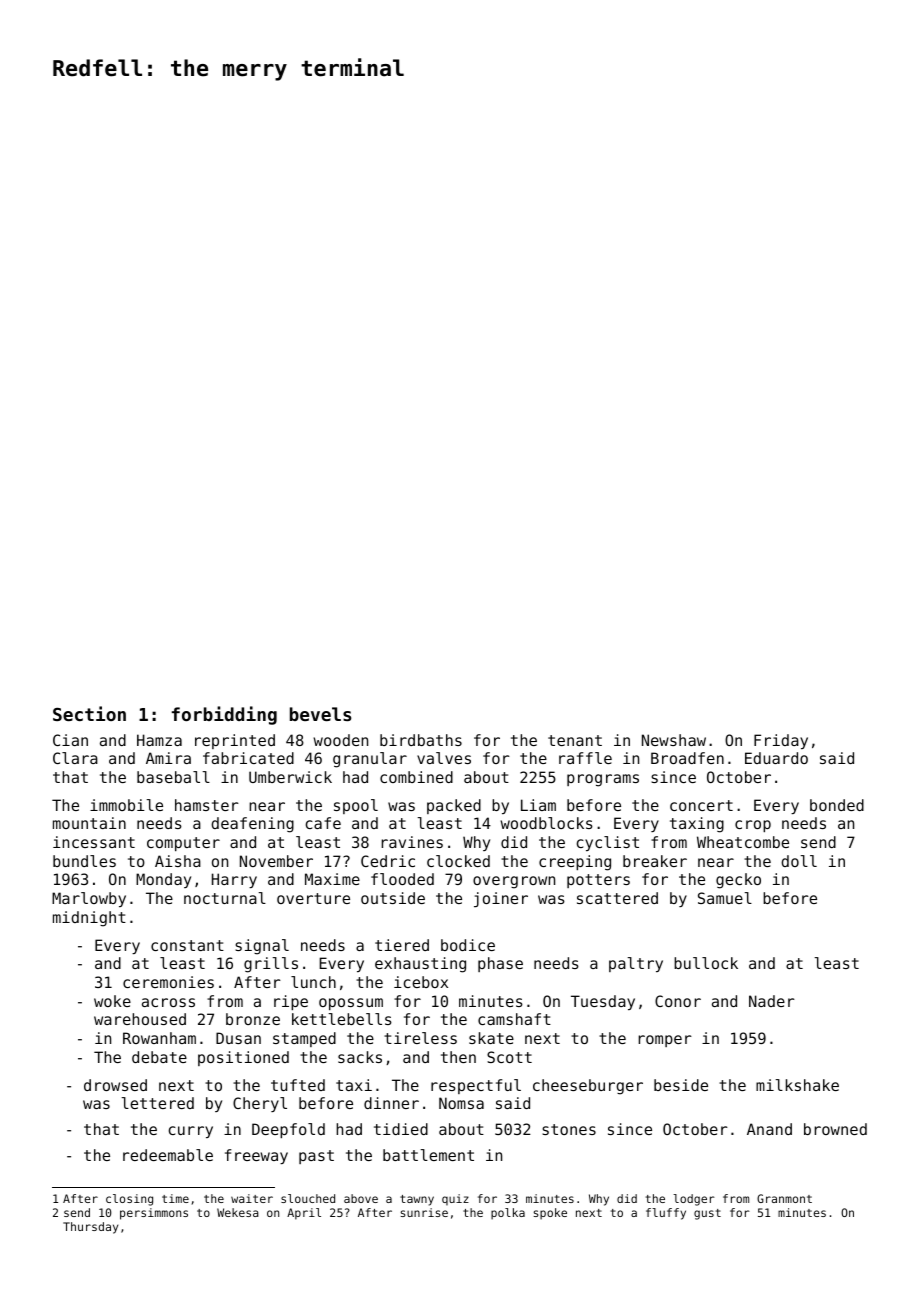 The image size is (924, 1308). I want to click on cyclist, so click(608, 843).
